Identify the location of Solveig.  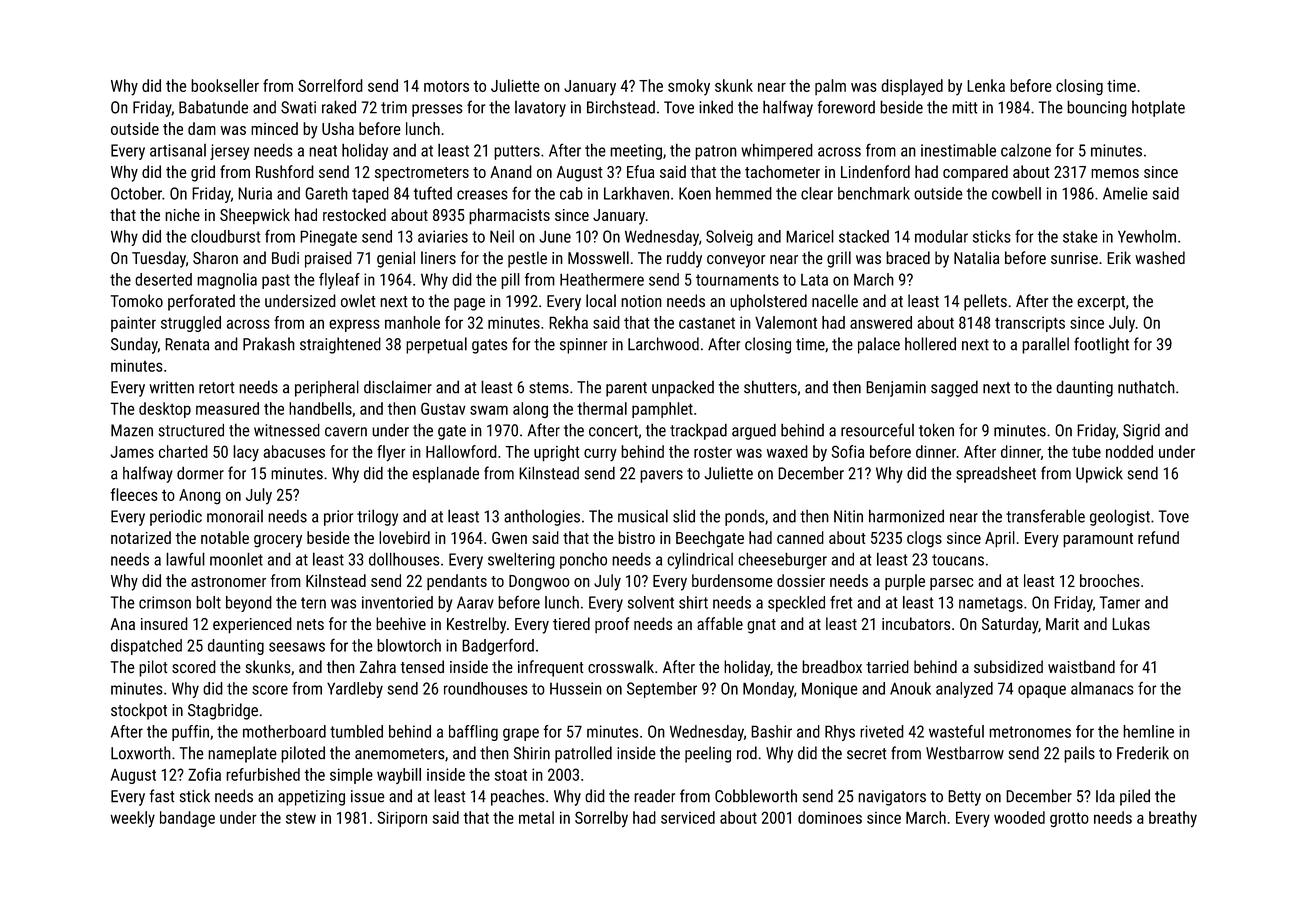
(729, 238).
